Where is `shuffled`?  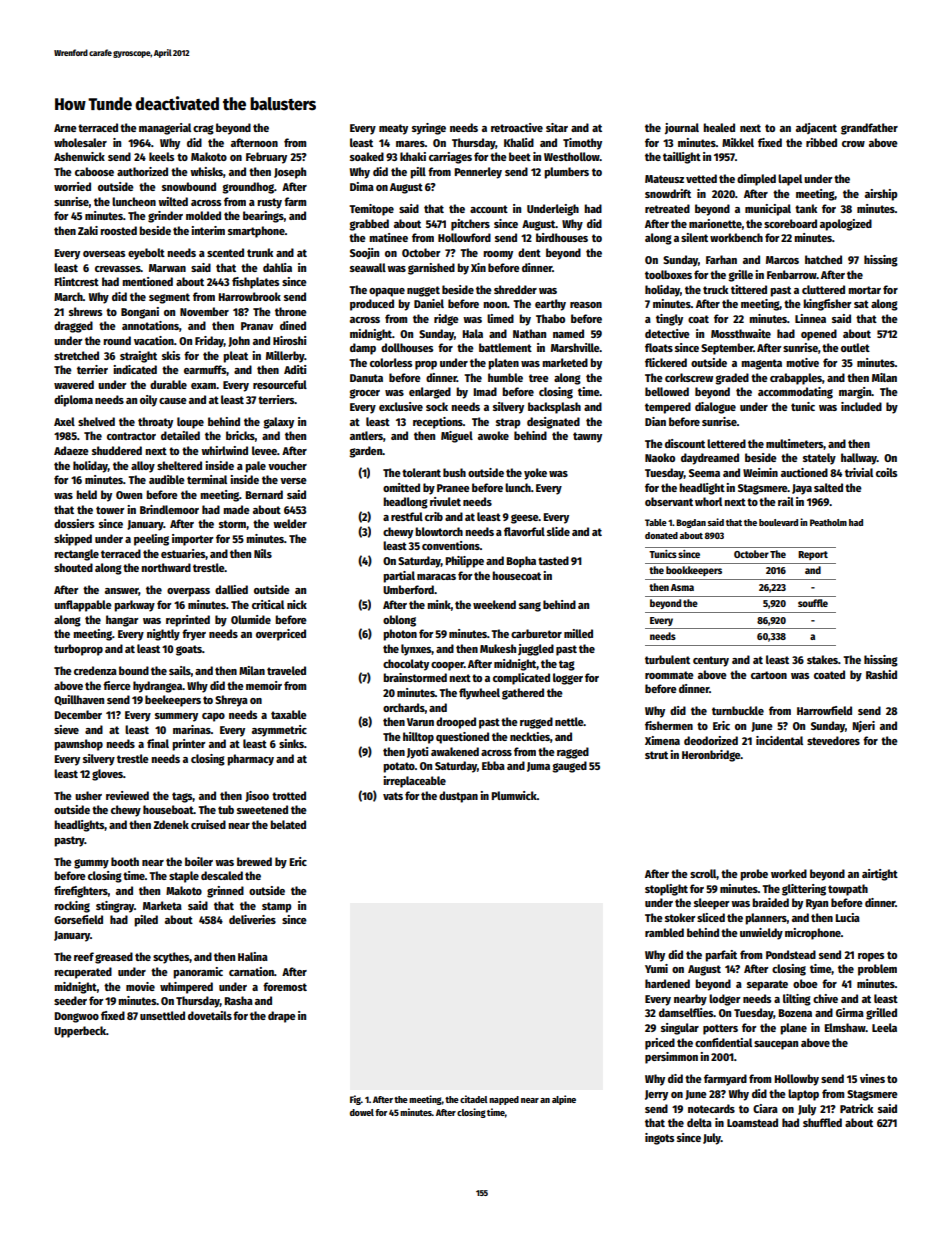 shuffled is located at coordinates (822, 1122).
